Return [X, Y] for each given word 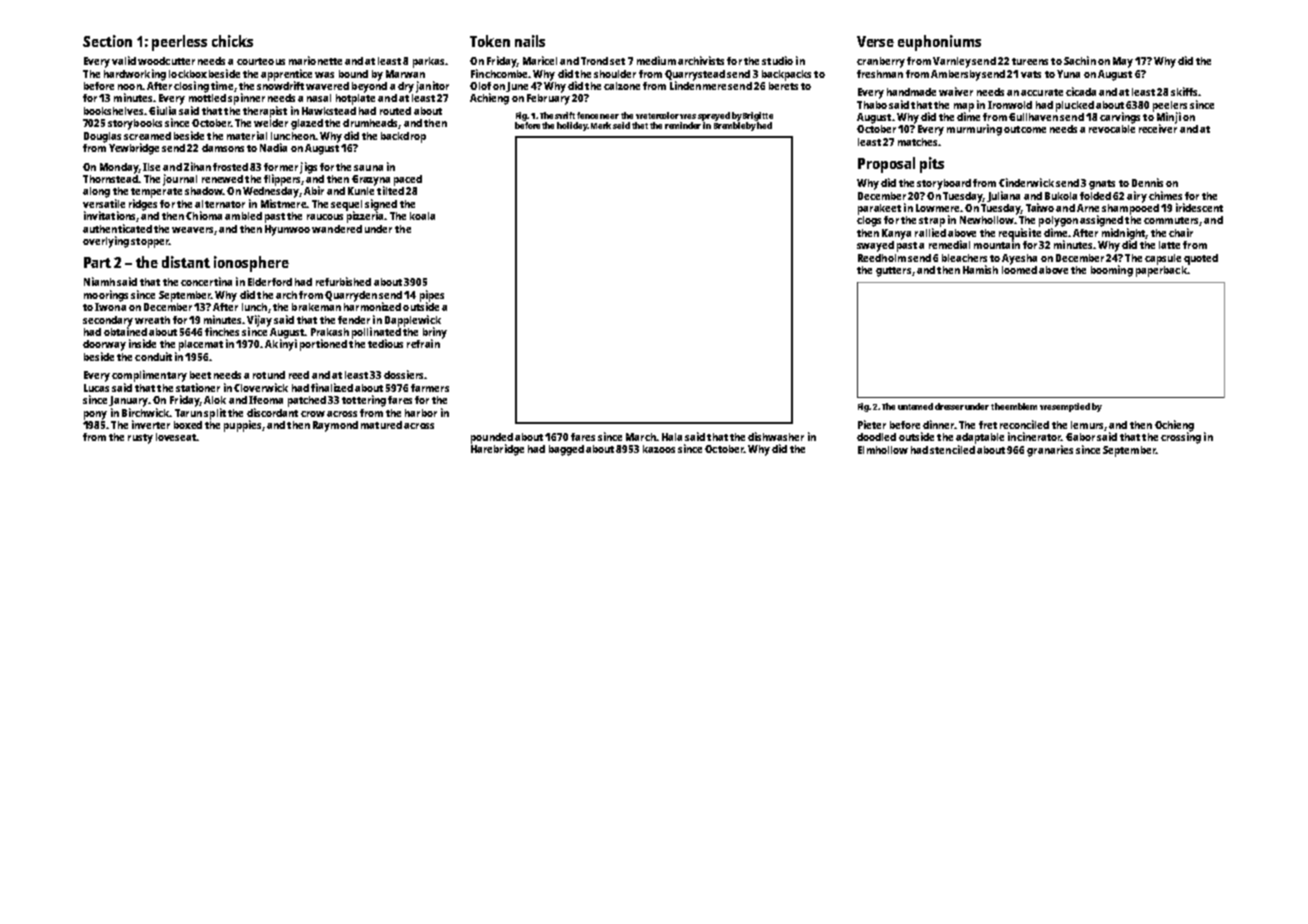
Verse [875, 41]
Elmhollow [883, 450]
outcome [1025, 129]
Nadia [273, 147]
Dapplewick [413, 321]
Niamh [99, 281]
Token [490, 41]
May [1123, 62]
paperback [1161, 271]
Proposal [886, 165]
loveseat [176, 437]
